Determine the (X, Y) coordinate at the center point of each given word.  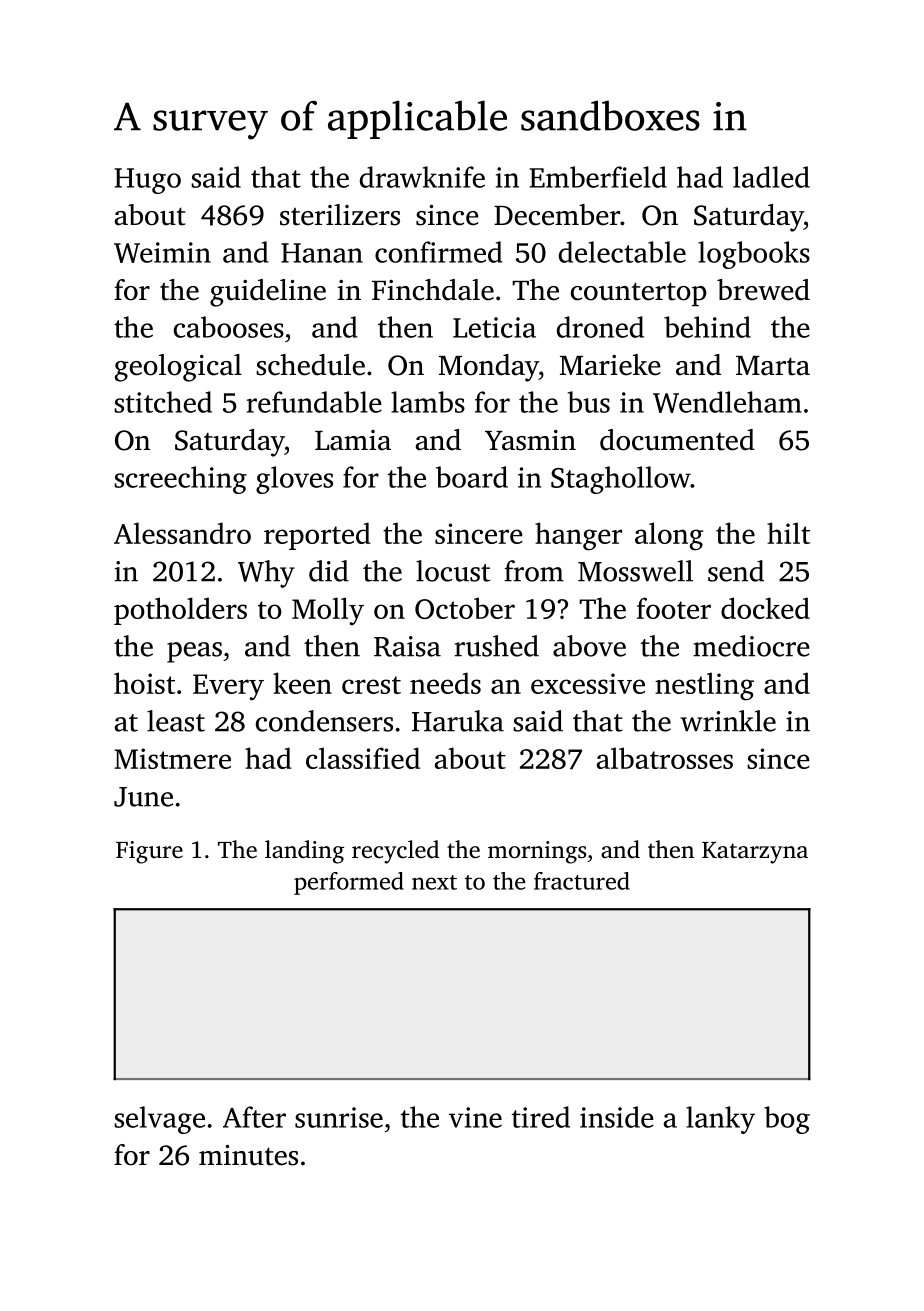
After (254, 1117)
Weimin (162, 252)
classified (363, 758)
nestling (704, 686)
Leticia (494, 327)
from (534, 571)
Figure (149, 852)
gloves (294, 480)
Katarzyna (755, 853)
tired (541, 1117)
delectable (622, 252)
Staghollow (621, 480)
